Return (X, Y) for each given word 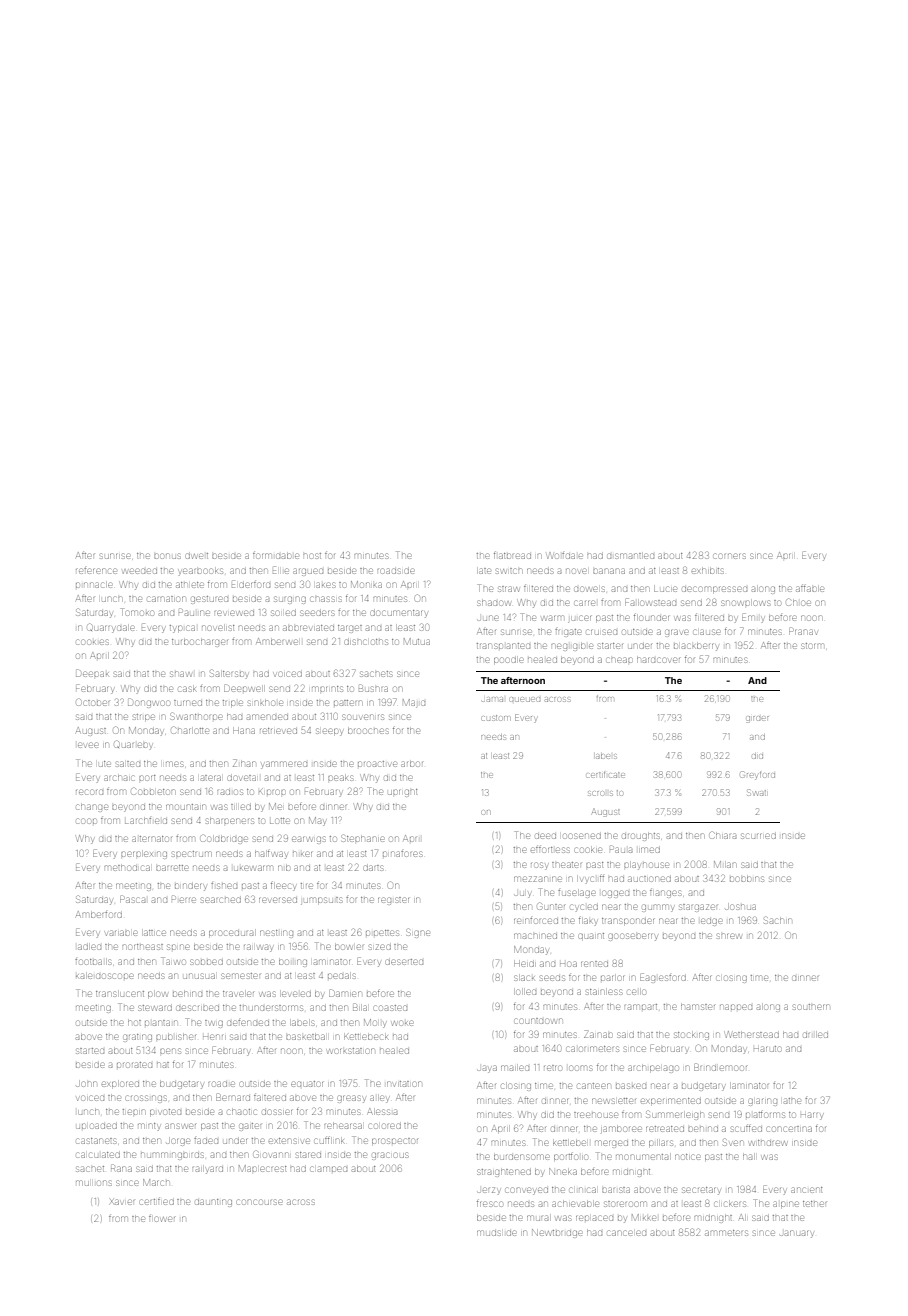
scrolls (600, 793)
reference (96, 571)
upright (402, 793)
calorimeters (593, 1049)
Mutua (417, 641)
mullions (94, 1183)
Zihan (244, 763)
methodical (127, 868)
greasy (351, 1099)
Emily (753, 618)
